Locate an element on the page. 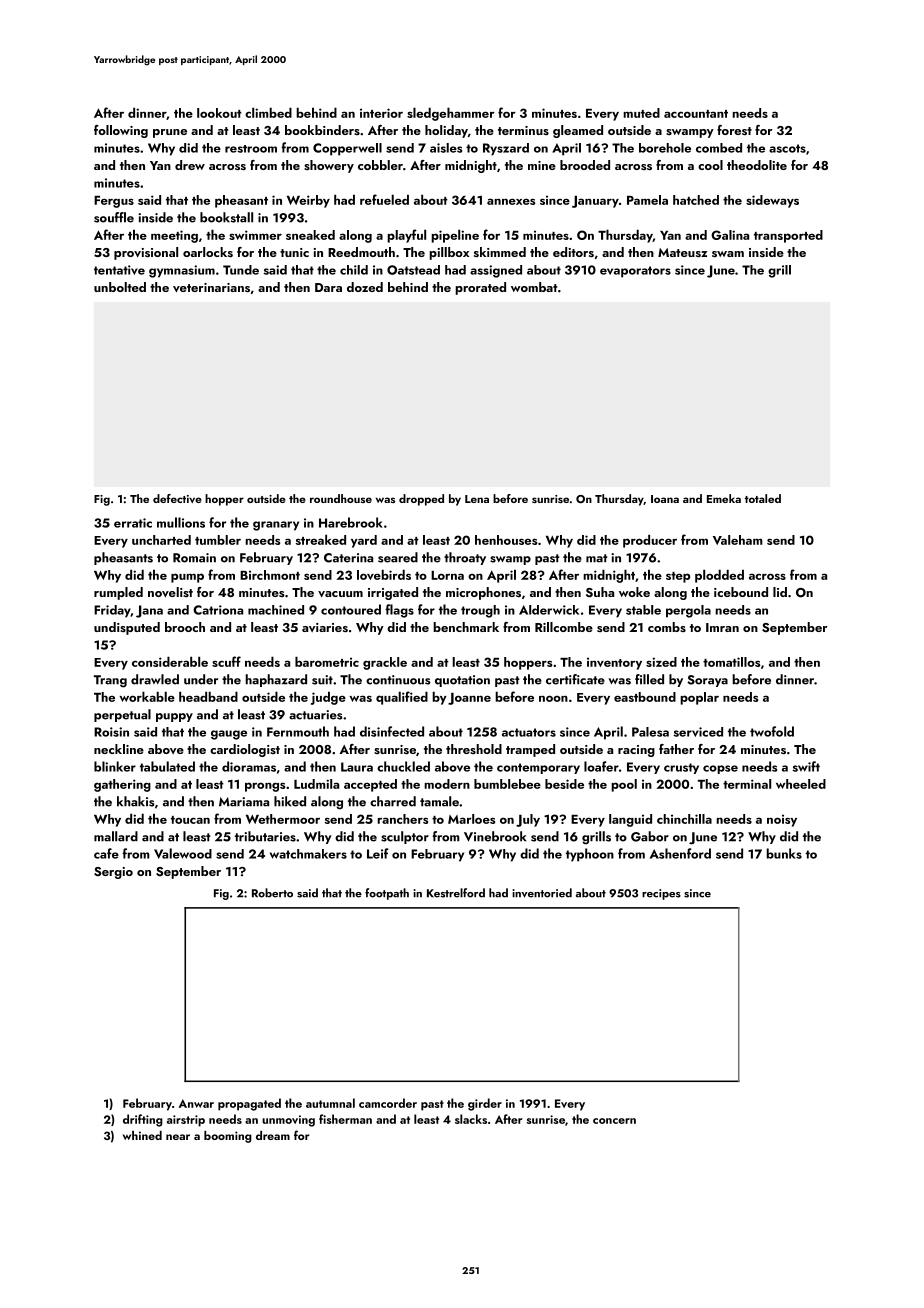 This page has width=924, height=1308. terminus is located at coordinates (523, 130).
